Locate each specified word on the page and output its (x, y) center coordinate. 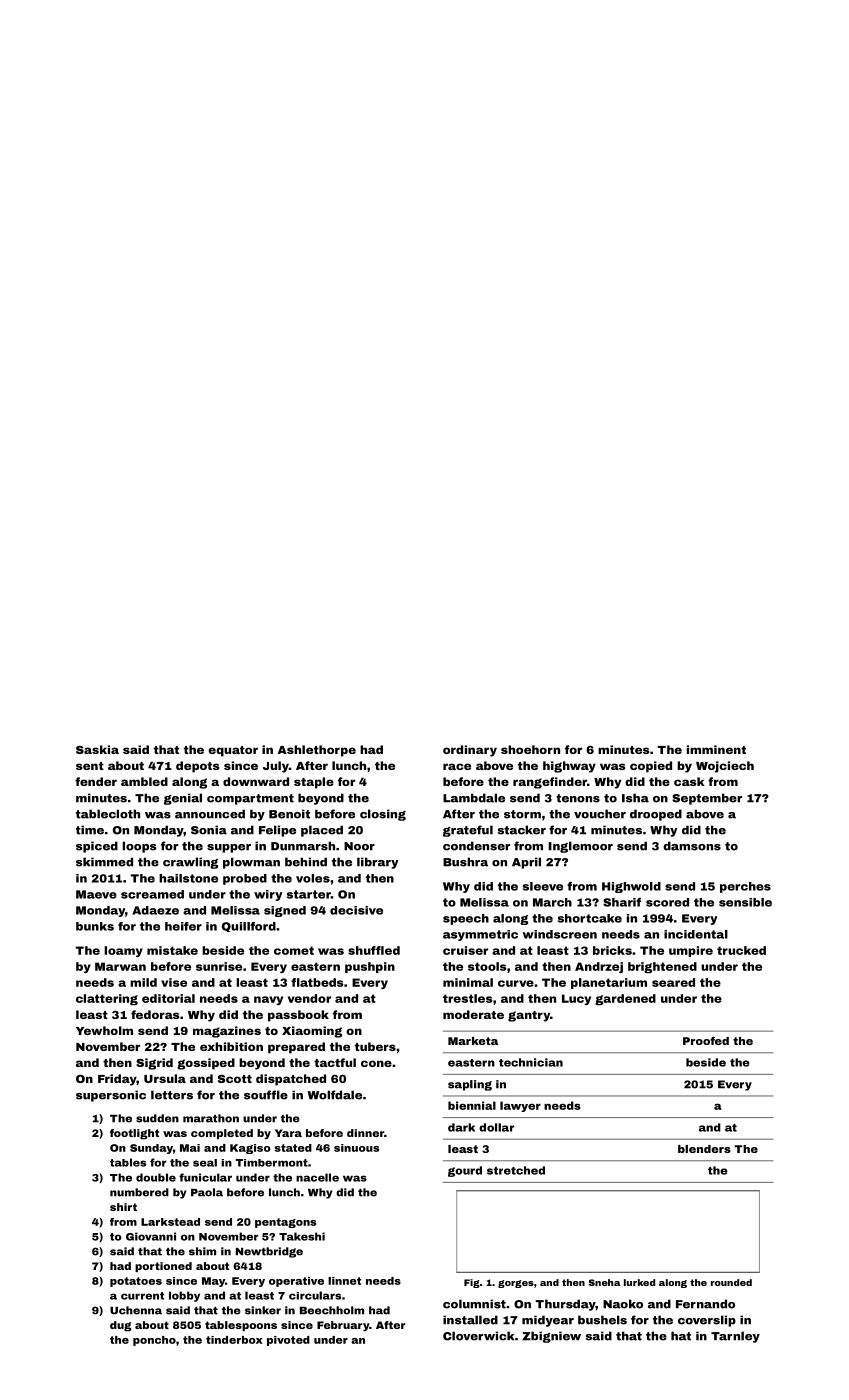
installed (470, 1320)
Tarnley (735, 1337)
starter (309, 894)
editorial (168, 998)
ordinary (470, 751)
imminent (716, 749)
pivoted (288, 1341)
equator (233, 751)
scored (667, 902)
